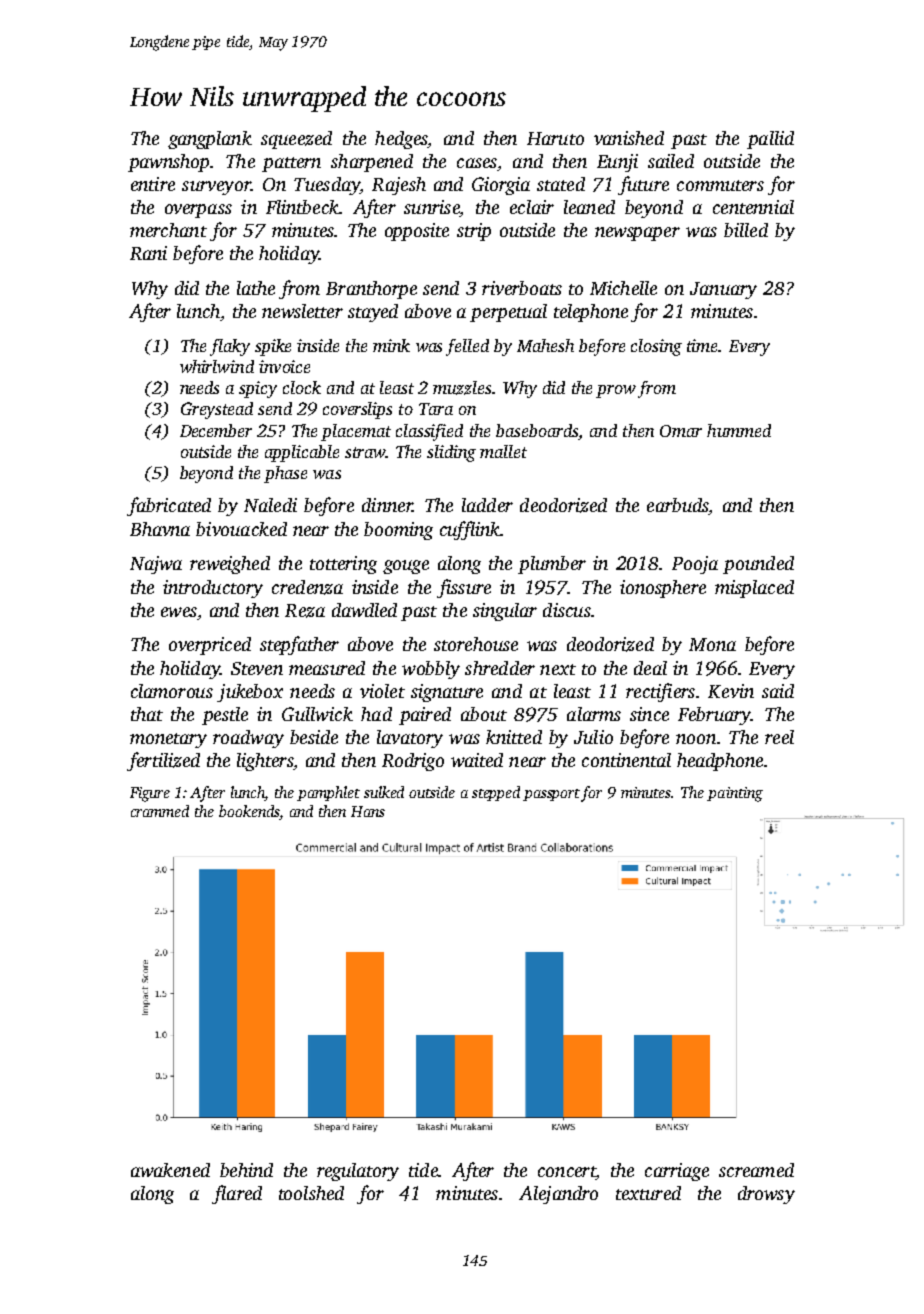 This screenshot has height=1314, width=924. Describe the element at coordinates (210, 140) in the screenshot. I see `gangplank` at that location.
